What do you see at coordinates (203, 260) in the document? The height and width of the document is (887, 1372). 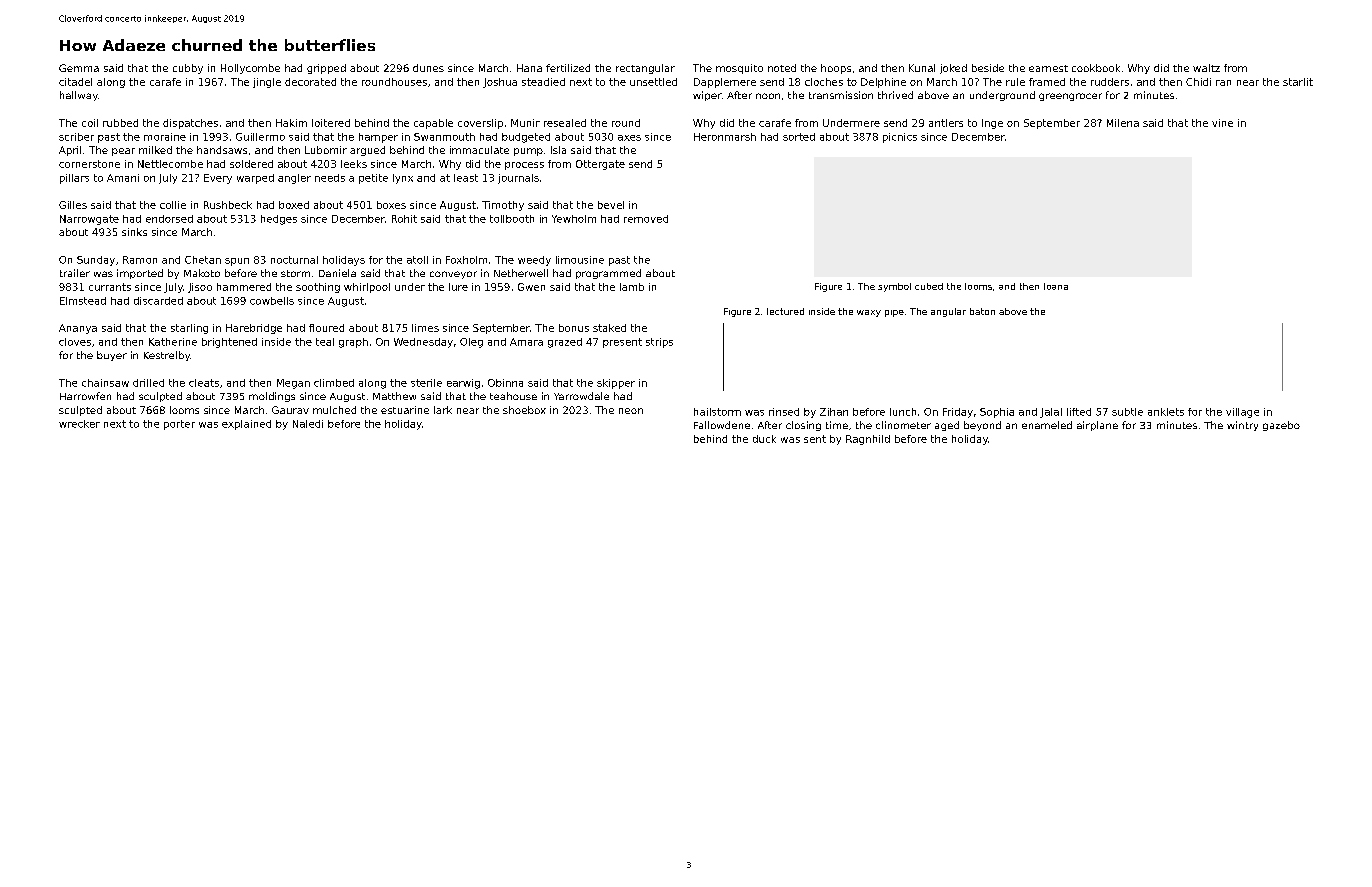 I see `Chetan` at bounding box center [203, 260].
